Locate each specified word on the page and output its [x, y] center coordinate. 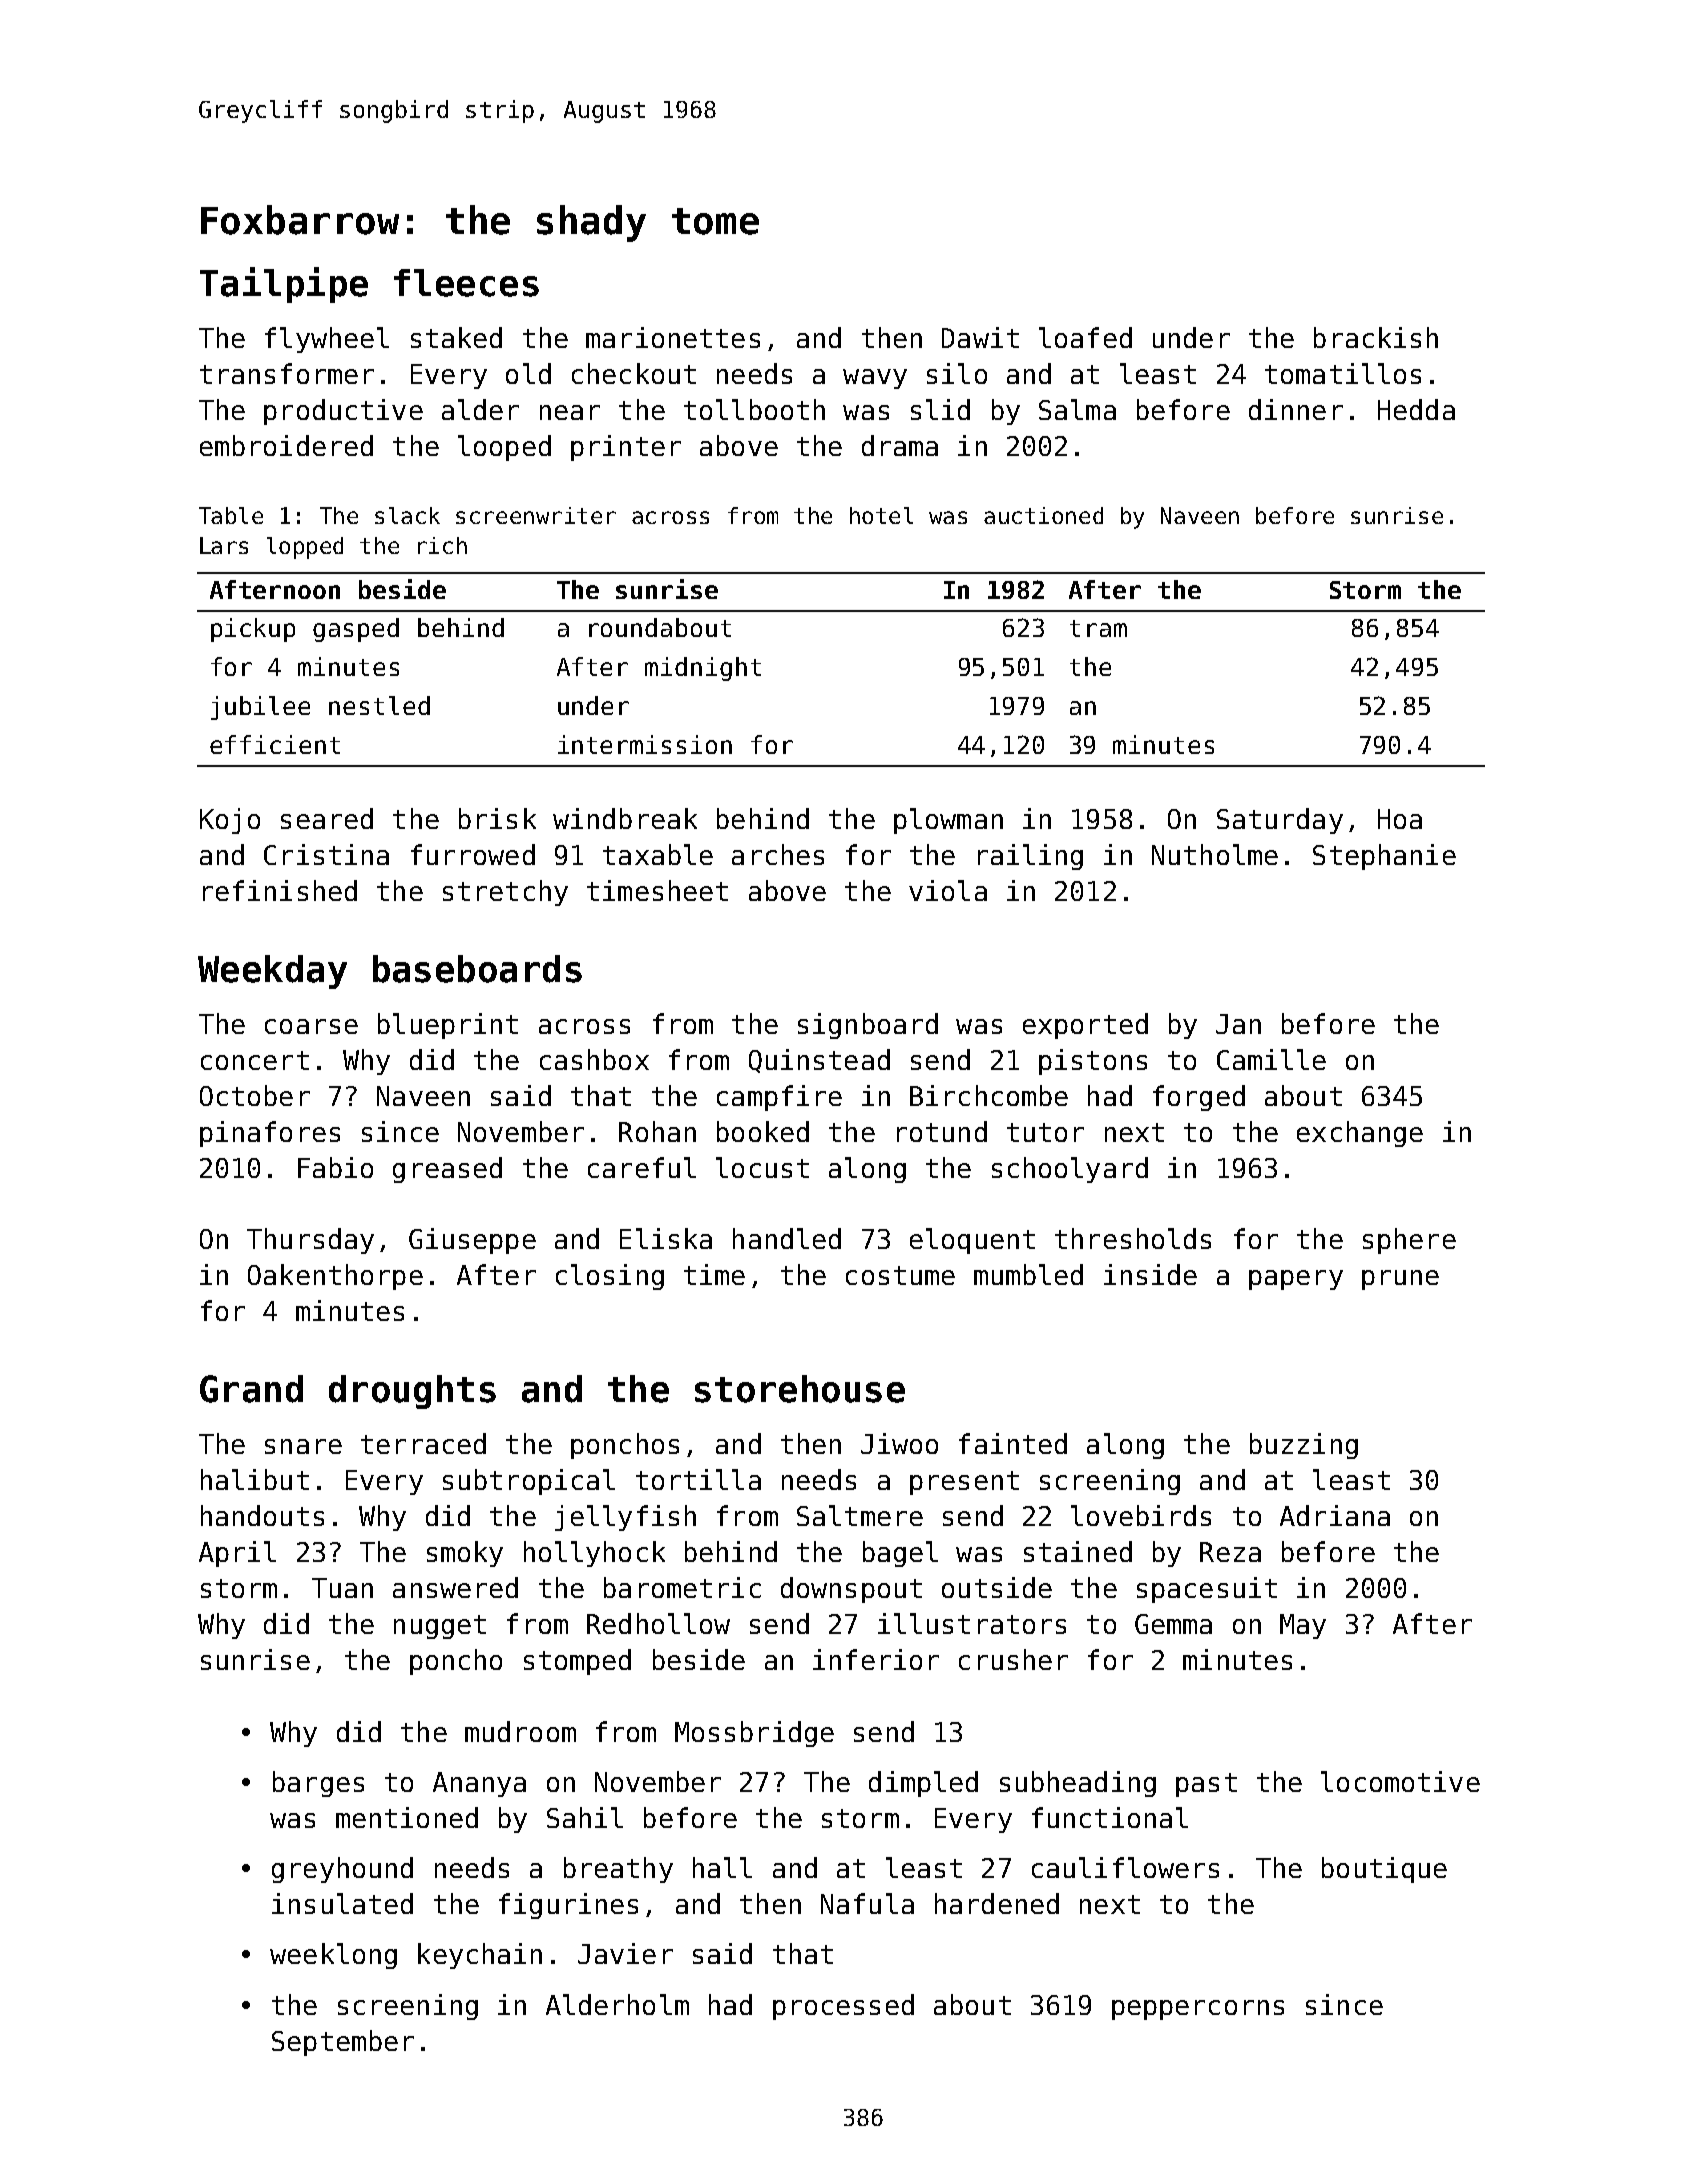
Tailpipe [284, 285]
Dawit [980, 337]
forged [1199, 1098]
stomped [577, 1662]
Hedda [1416, 409]
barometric [682, 1587]
